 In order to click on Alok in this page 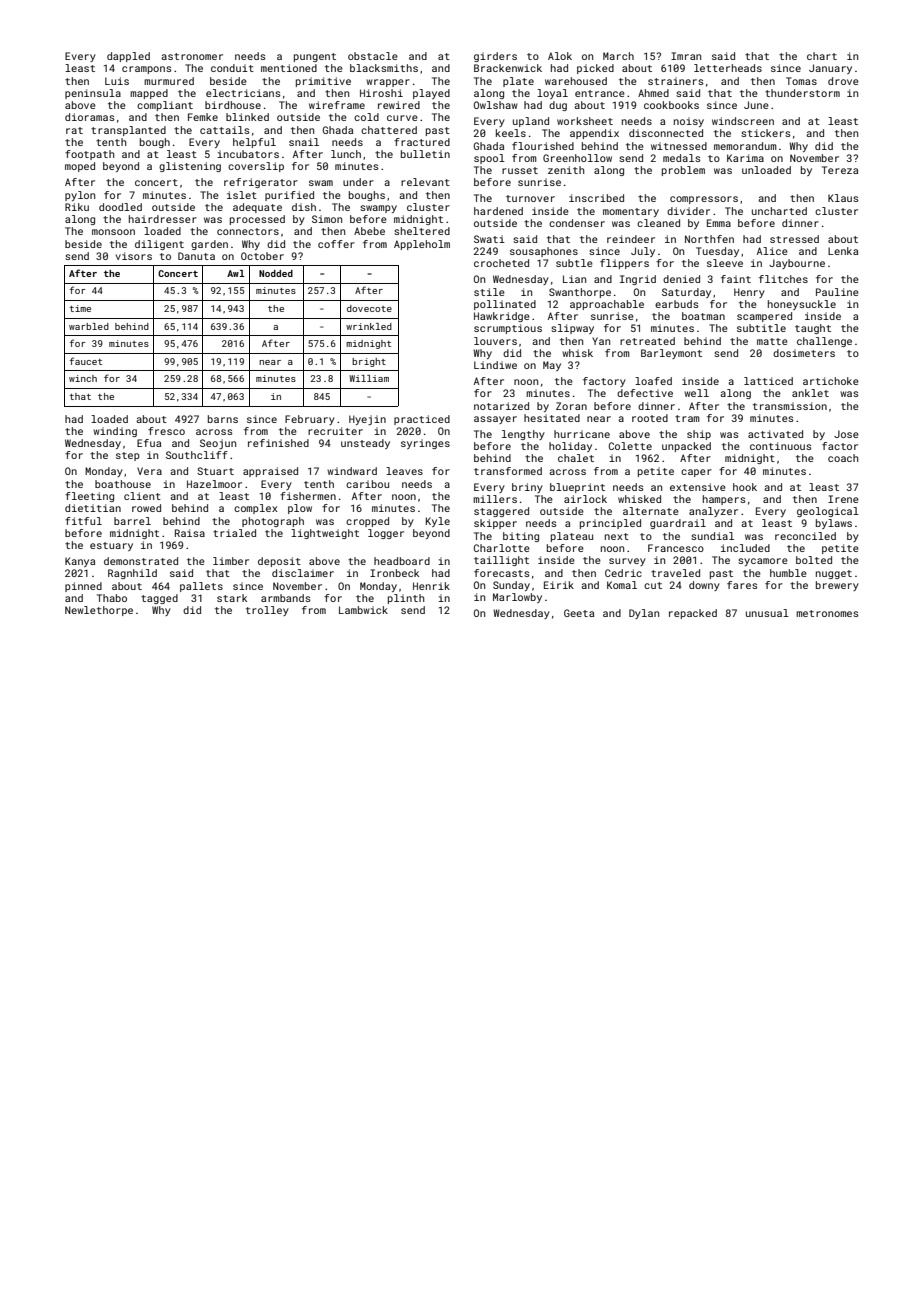, I will do `click(560, 56)`.
